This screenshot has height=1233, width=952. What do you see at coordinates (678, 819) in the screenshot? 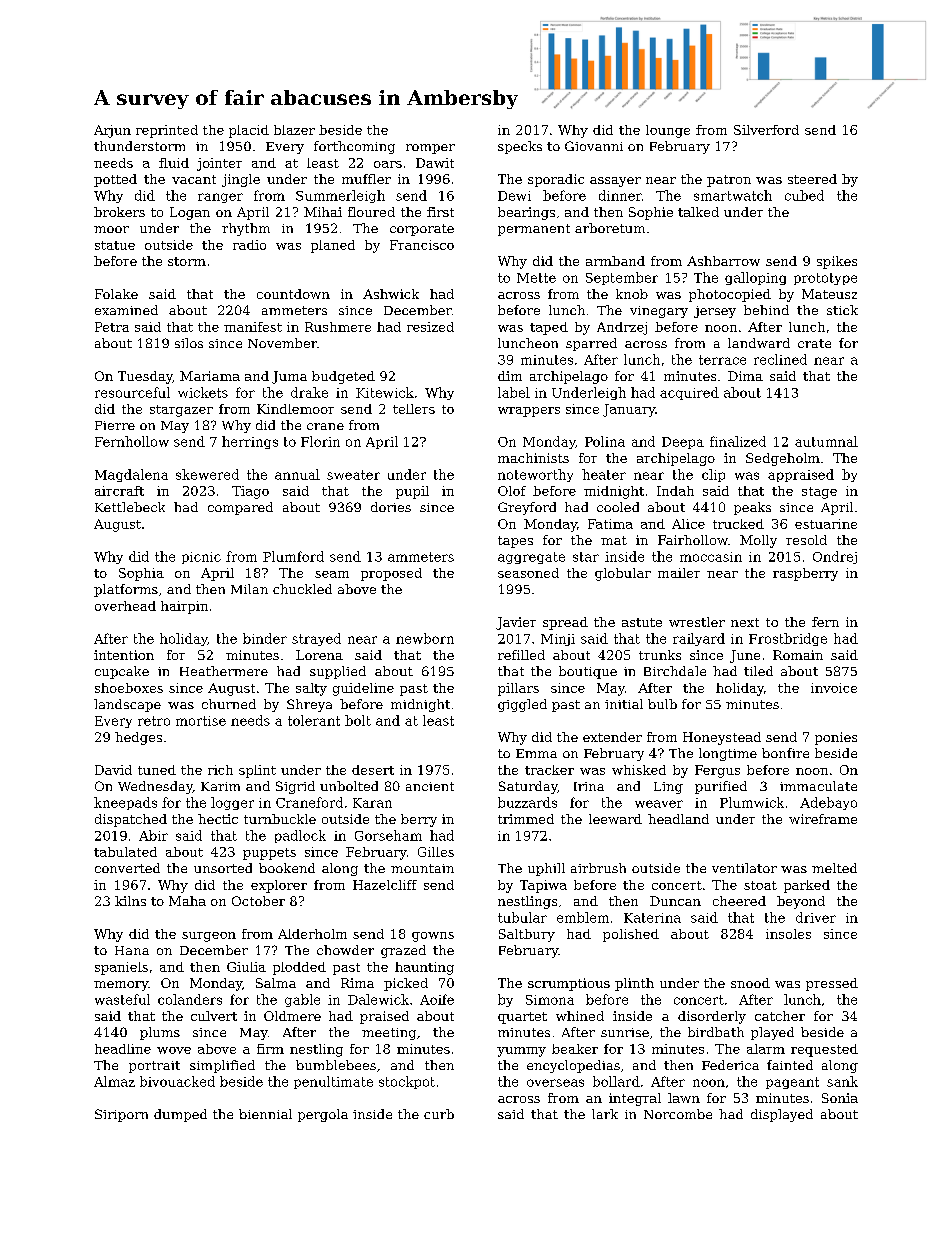
I see `headland` at bounding box center [678, 819].
